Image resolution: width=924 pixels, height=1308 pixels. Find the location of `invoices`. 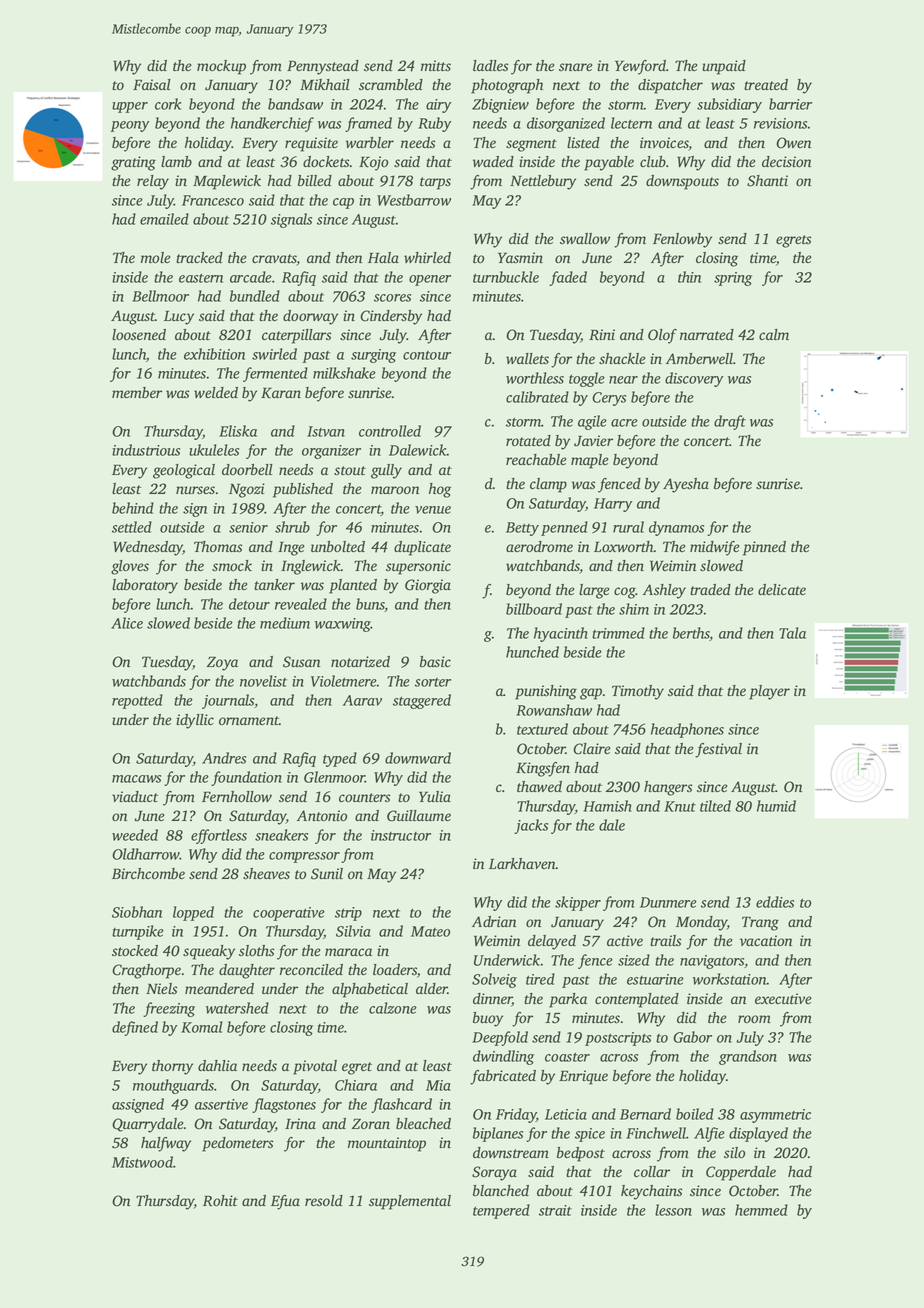

invoices is located at coordinates (664, 144).
